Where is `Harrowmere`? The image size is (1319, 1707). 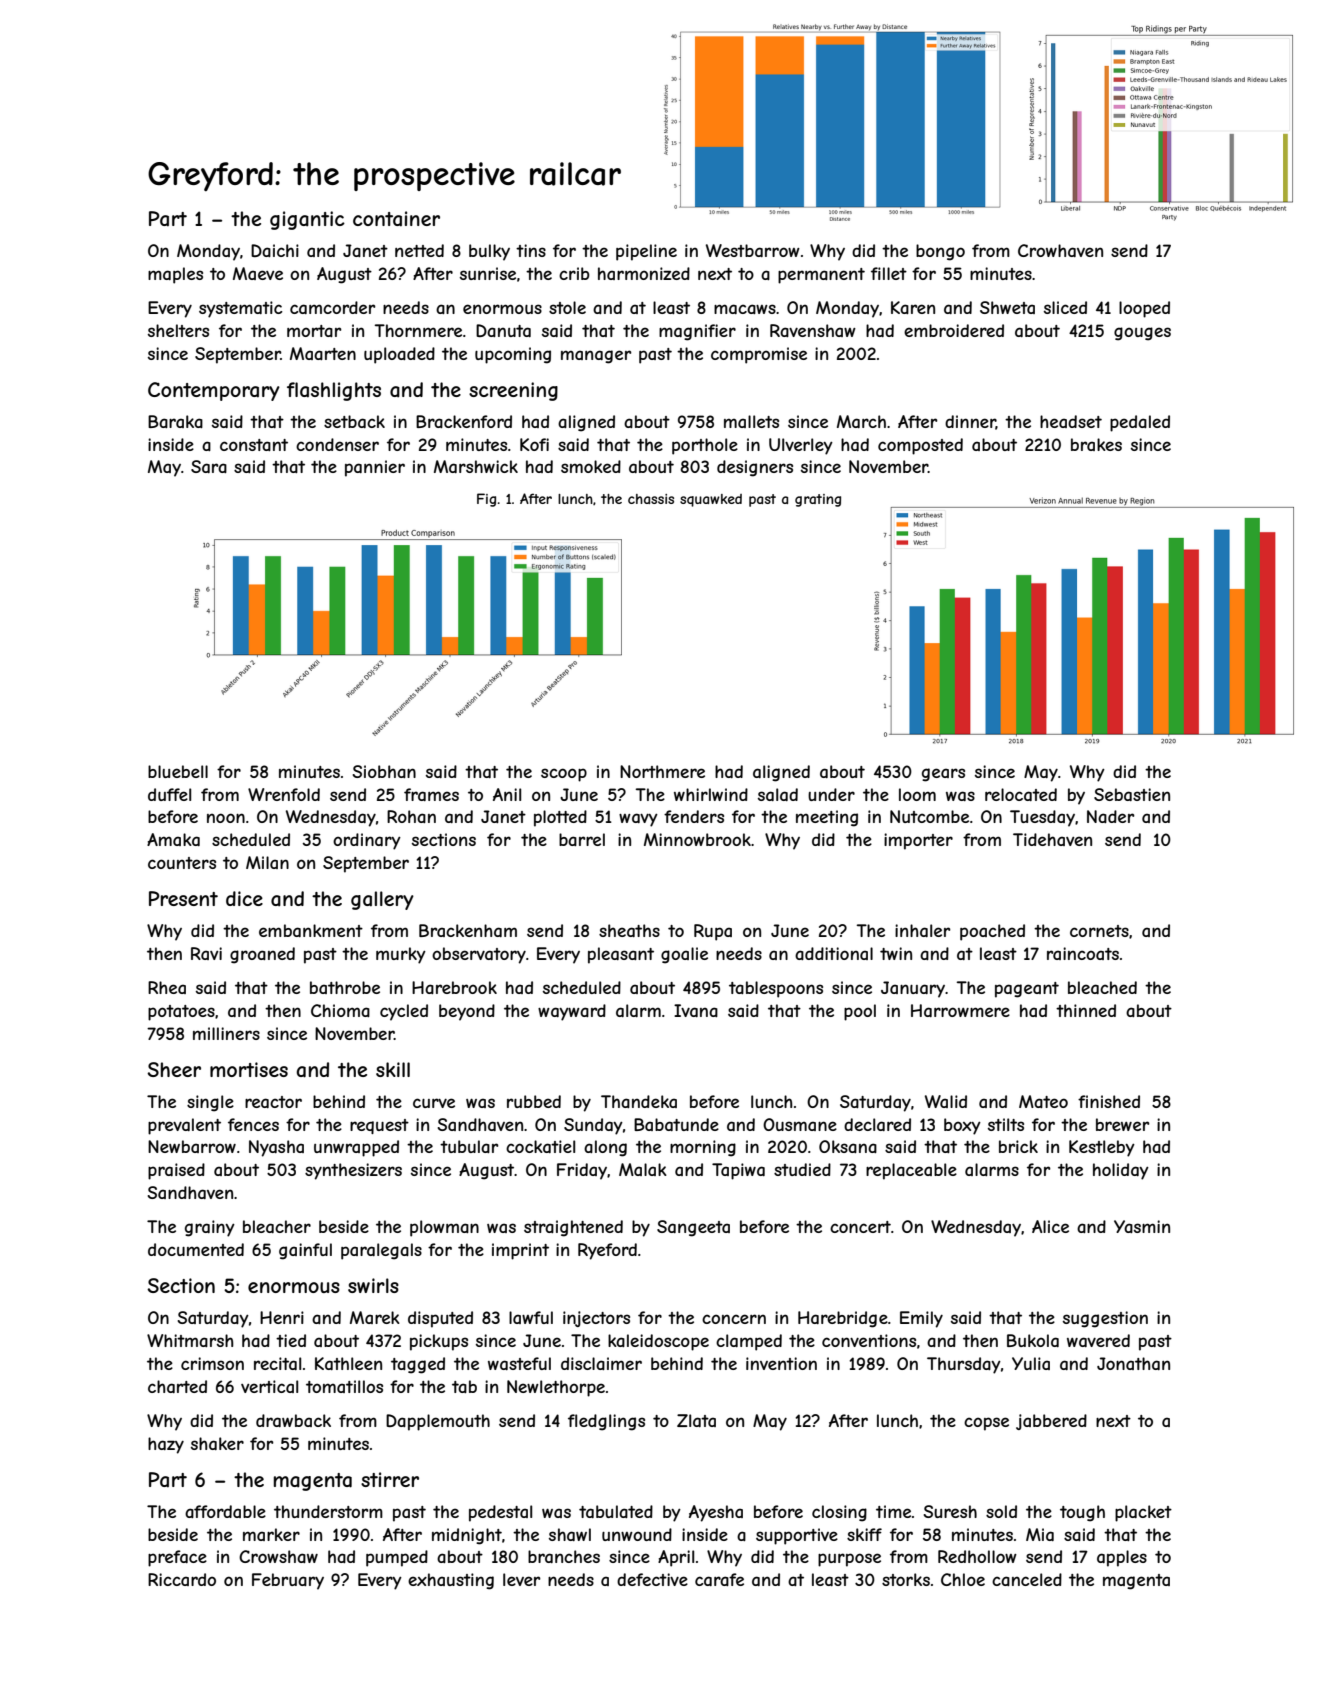 Harrowmere is located at coordinates (960, 1010).
